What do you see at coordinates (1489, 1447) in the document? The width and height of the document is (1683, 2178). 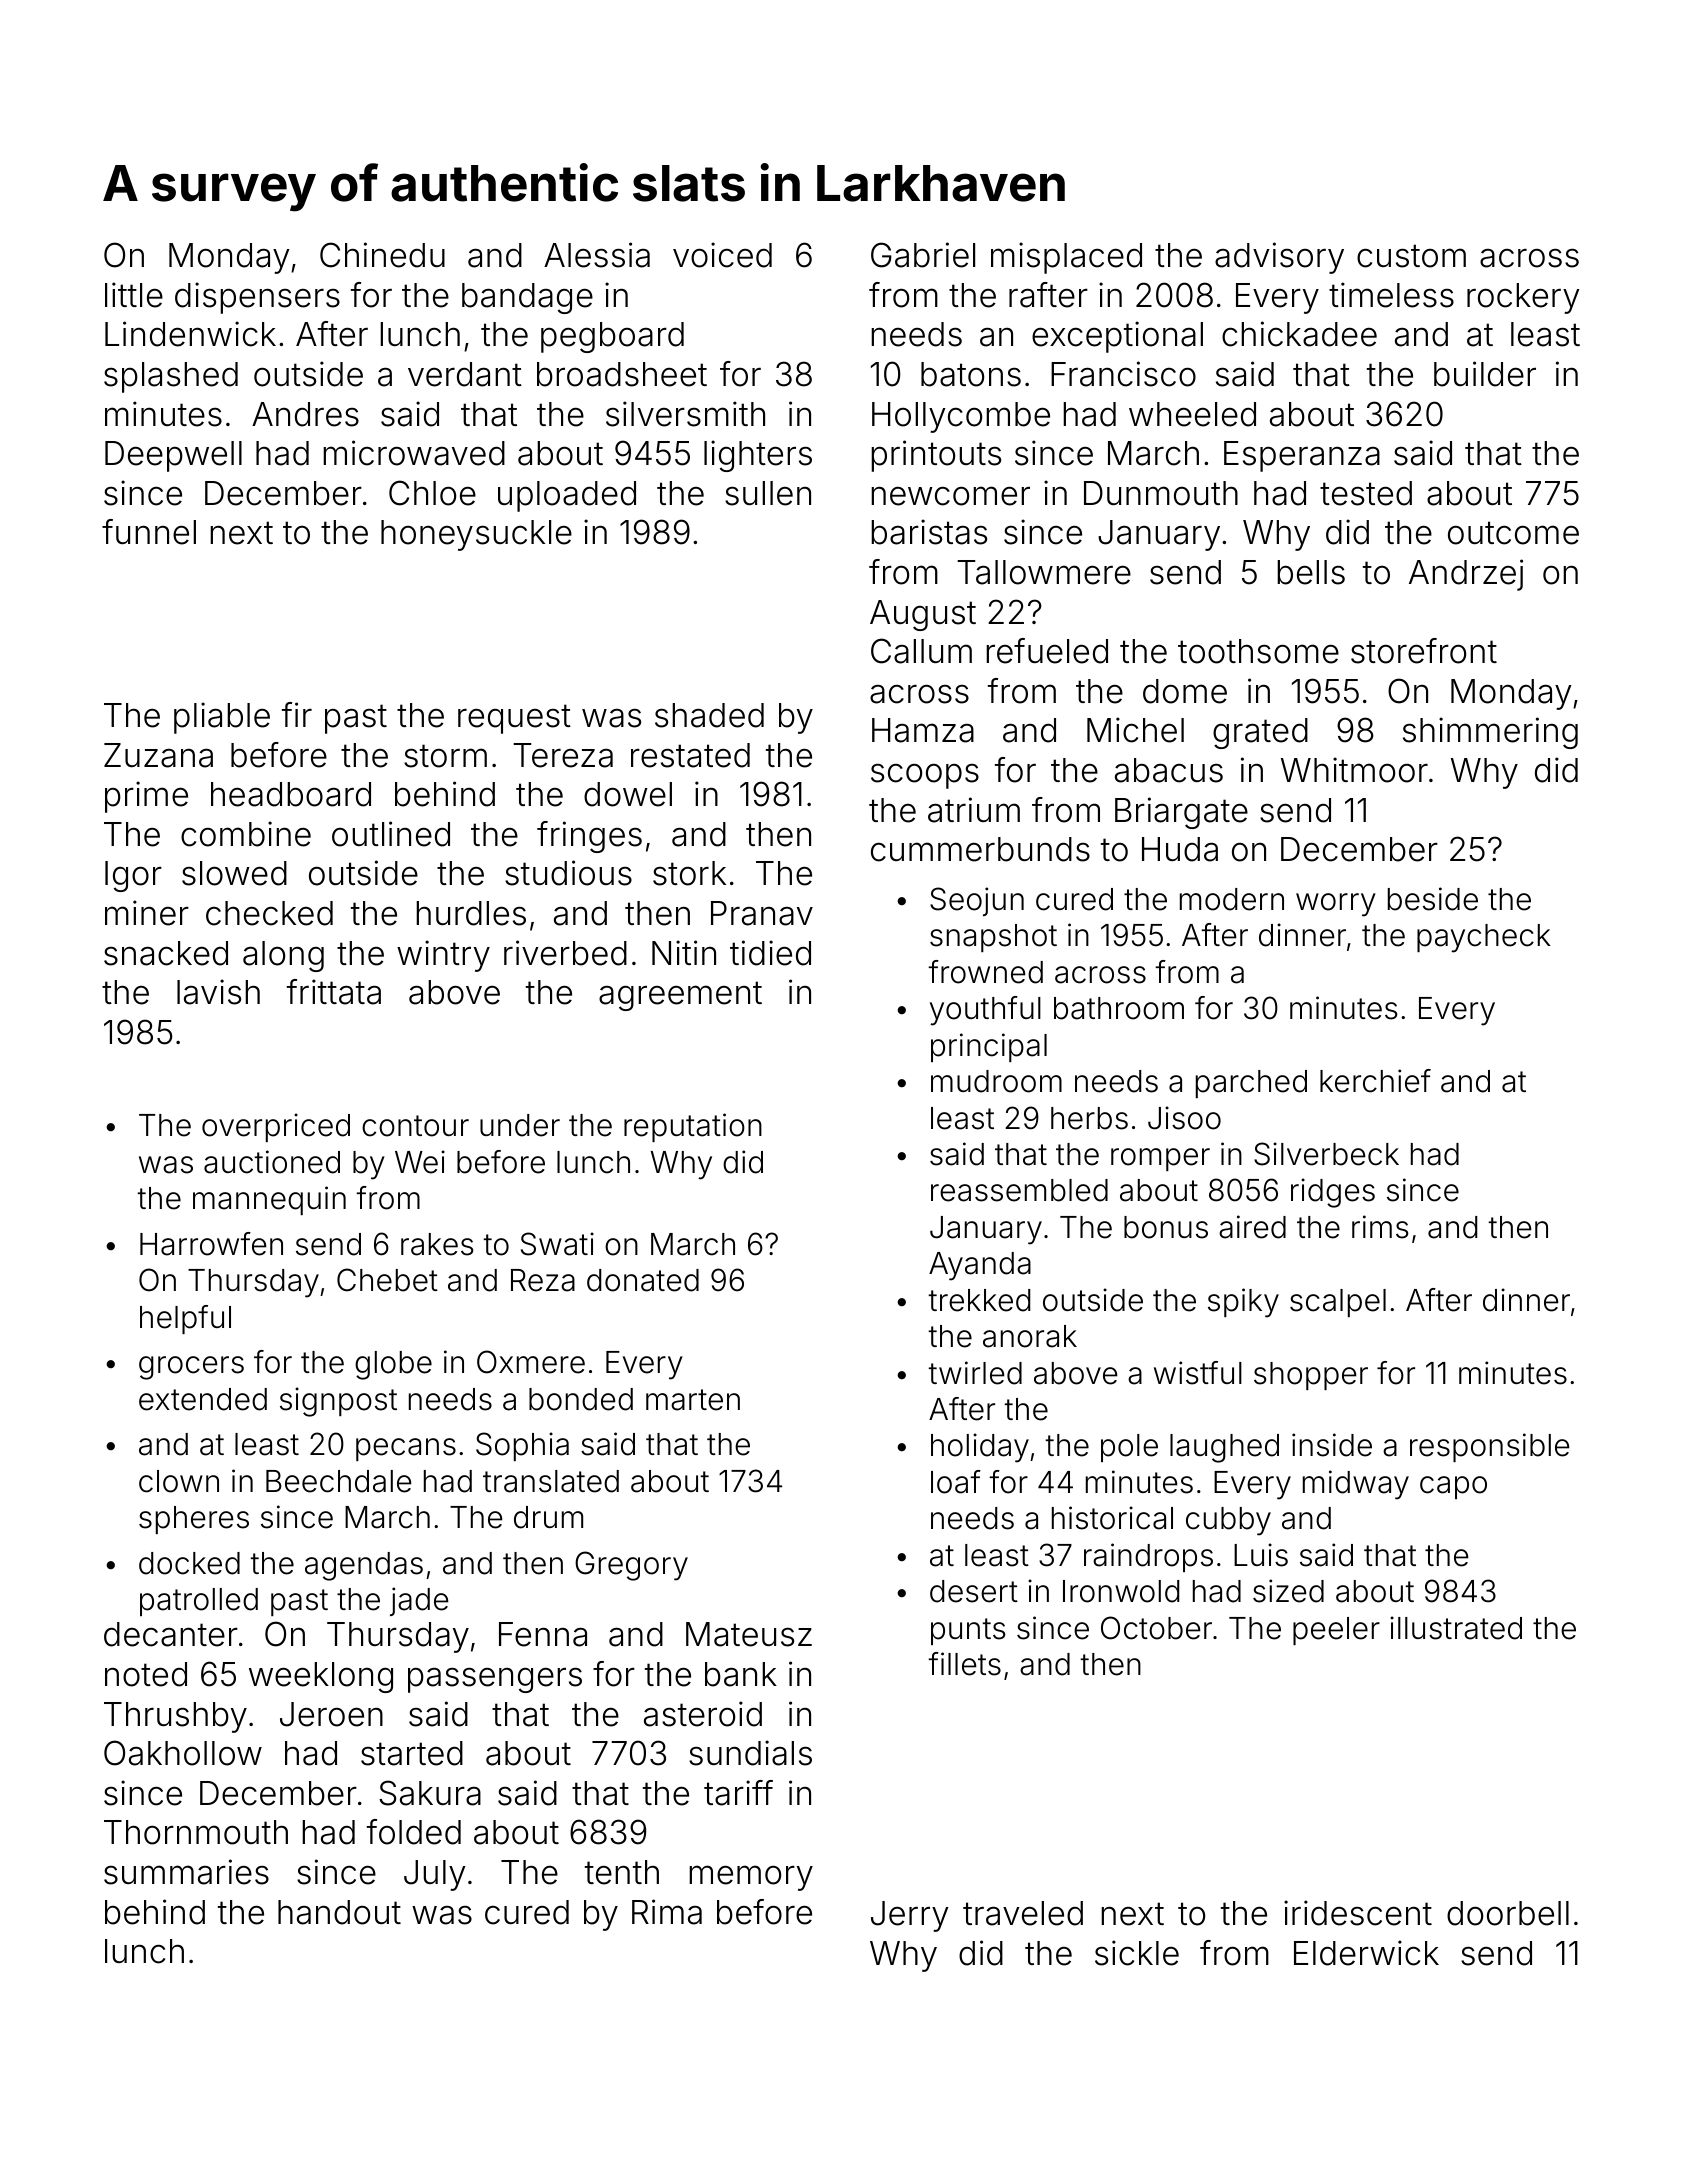 I see `responsible` at bounding box center [1489, 1447].
